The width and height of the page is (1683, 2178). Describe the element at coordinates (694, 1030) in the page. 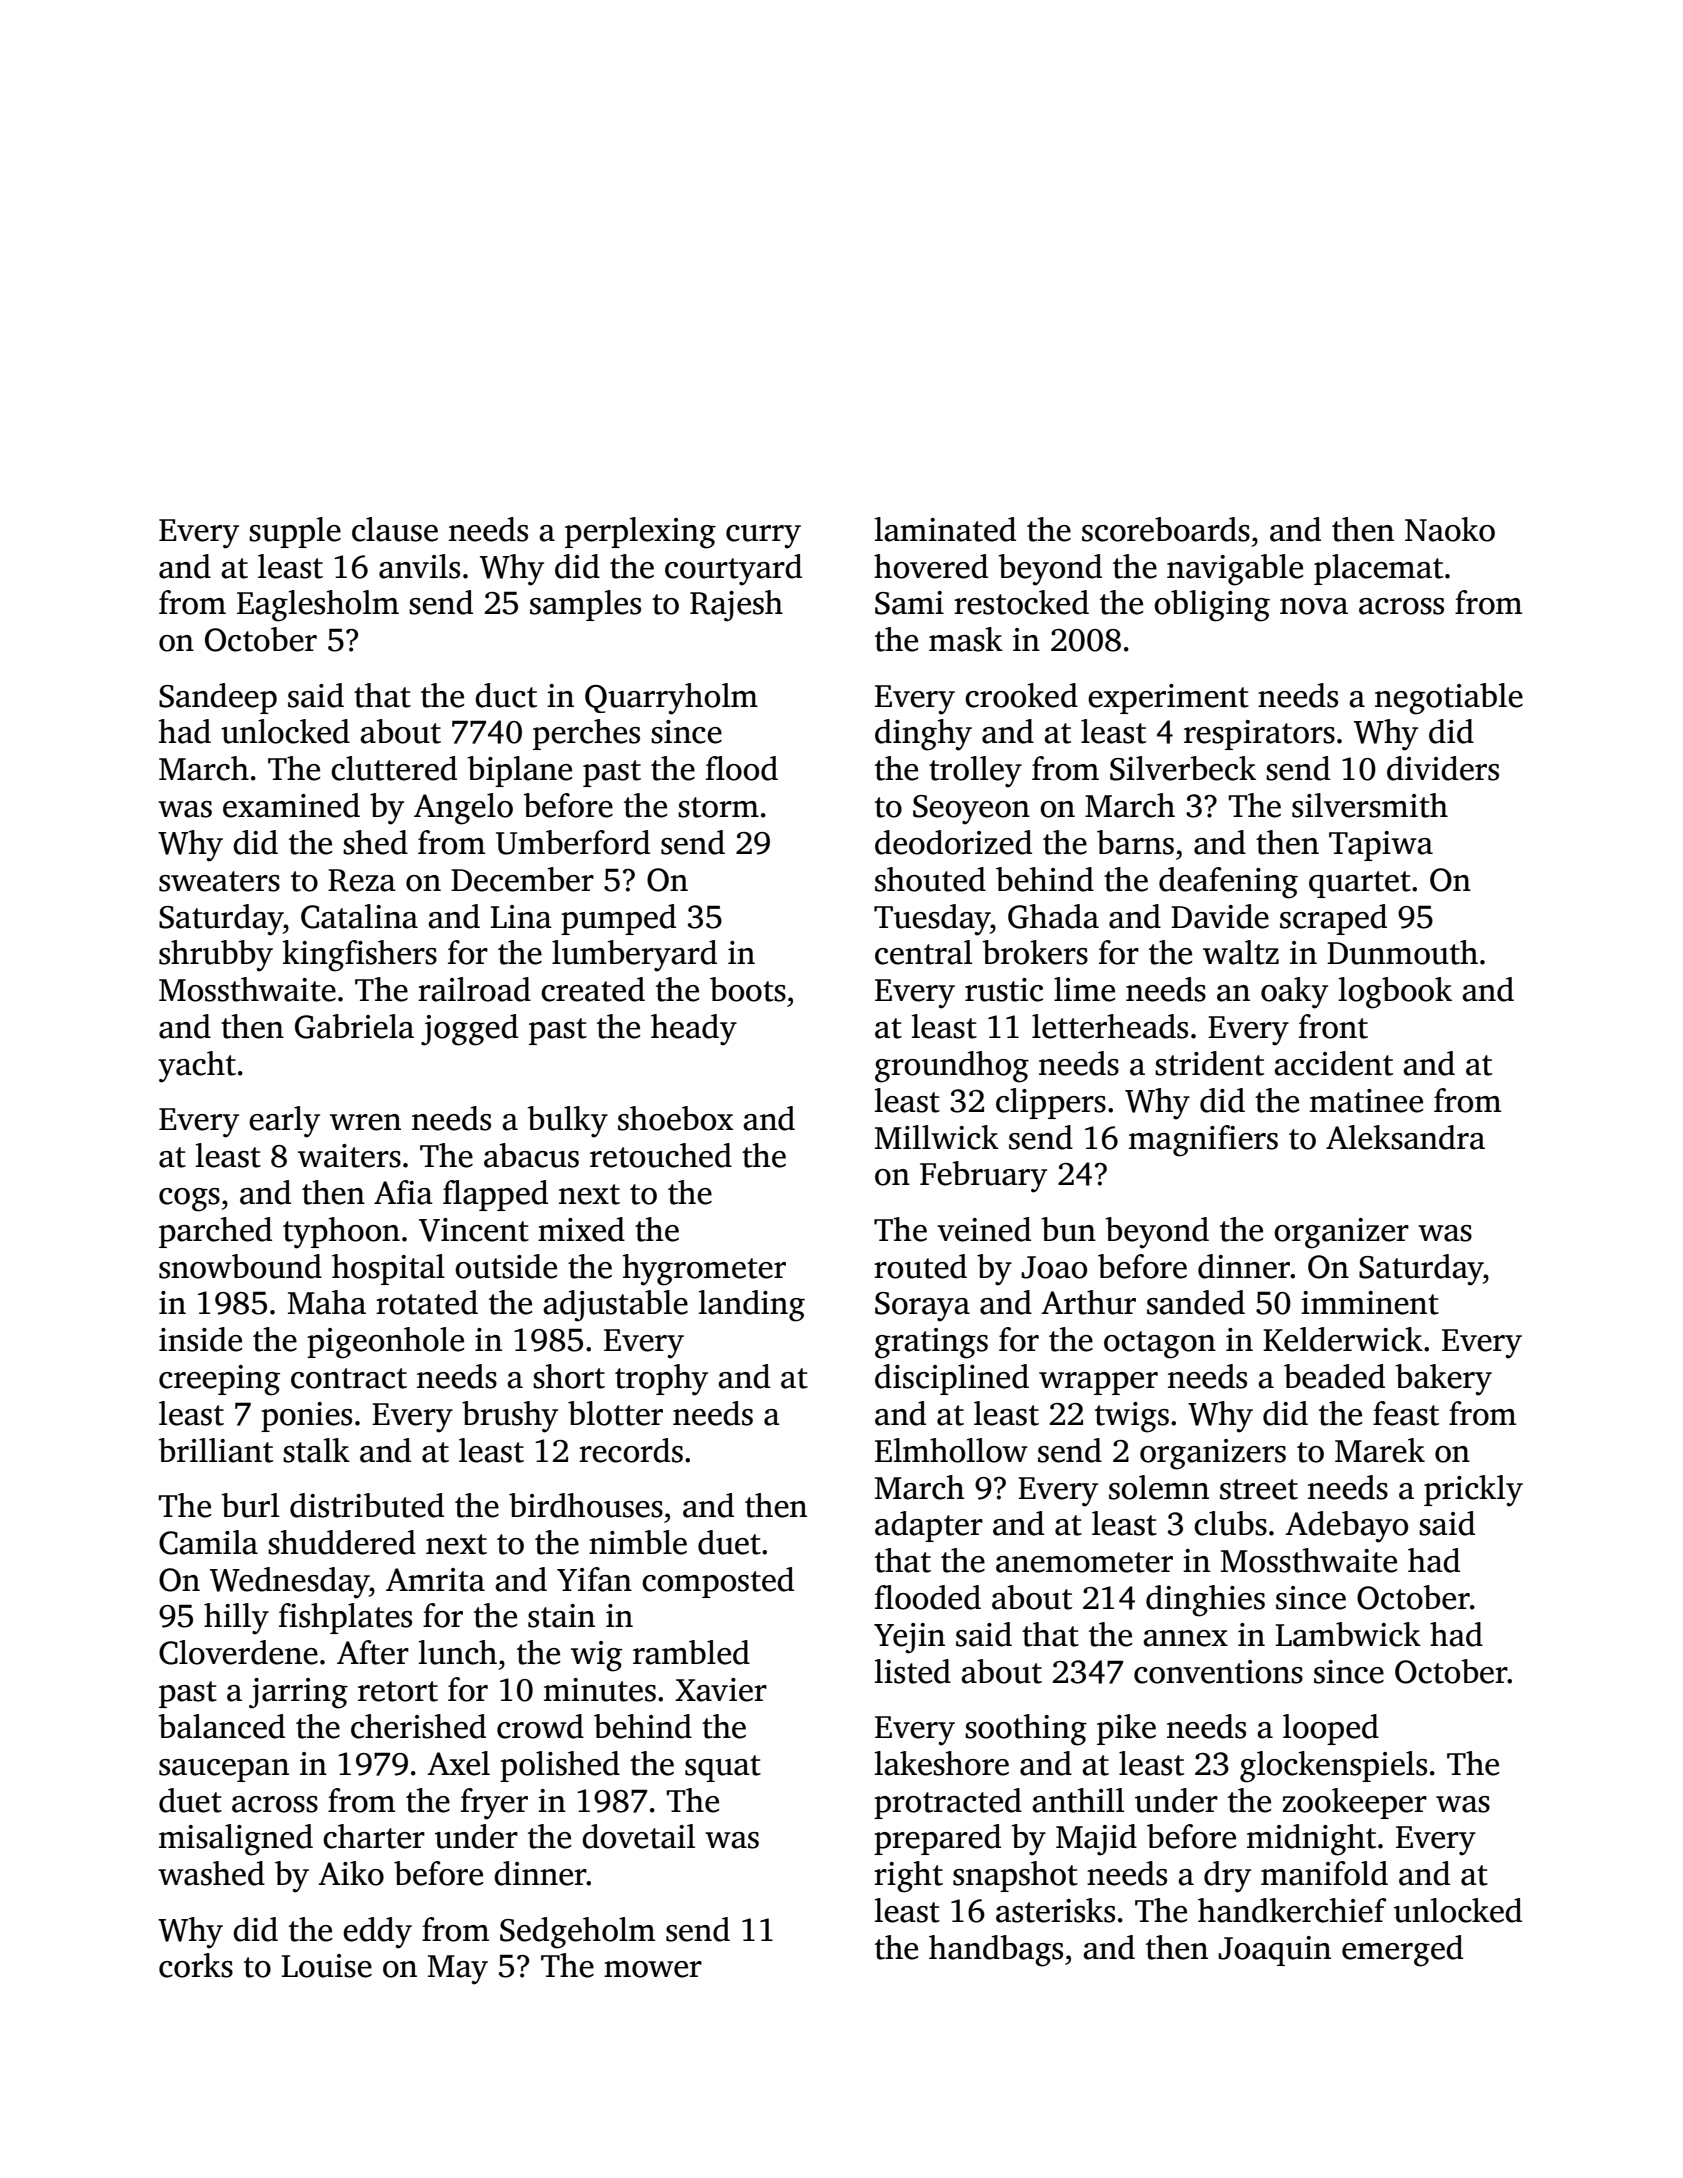

I see `heady` at that location.
